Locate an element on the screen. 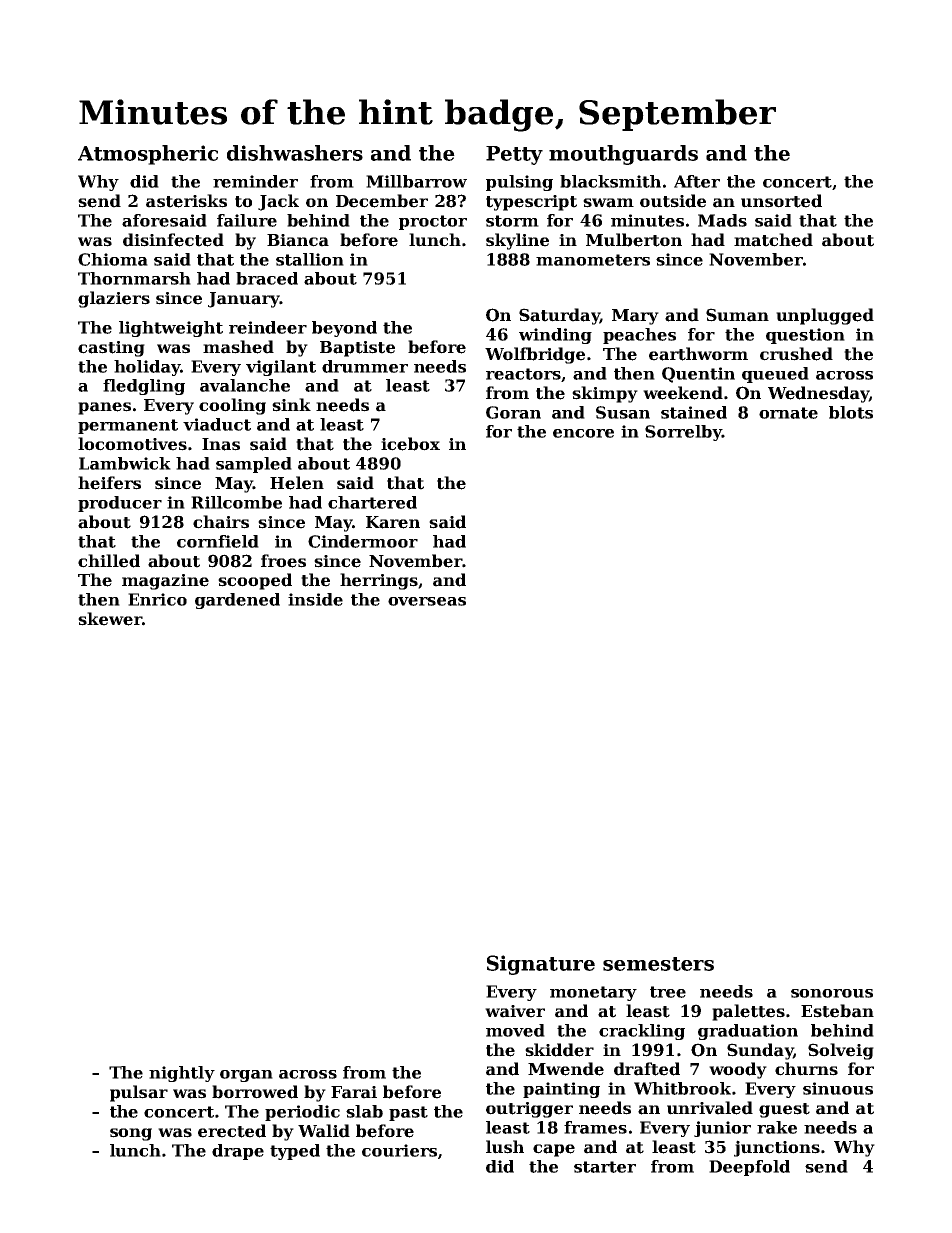  skewer is located at coordinates (110, 619).
